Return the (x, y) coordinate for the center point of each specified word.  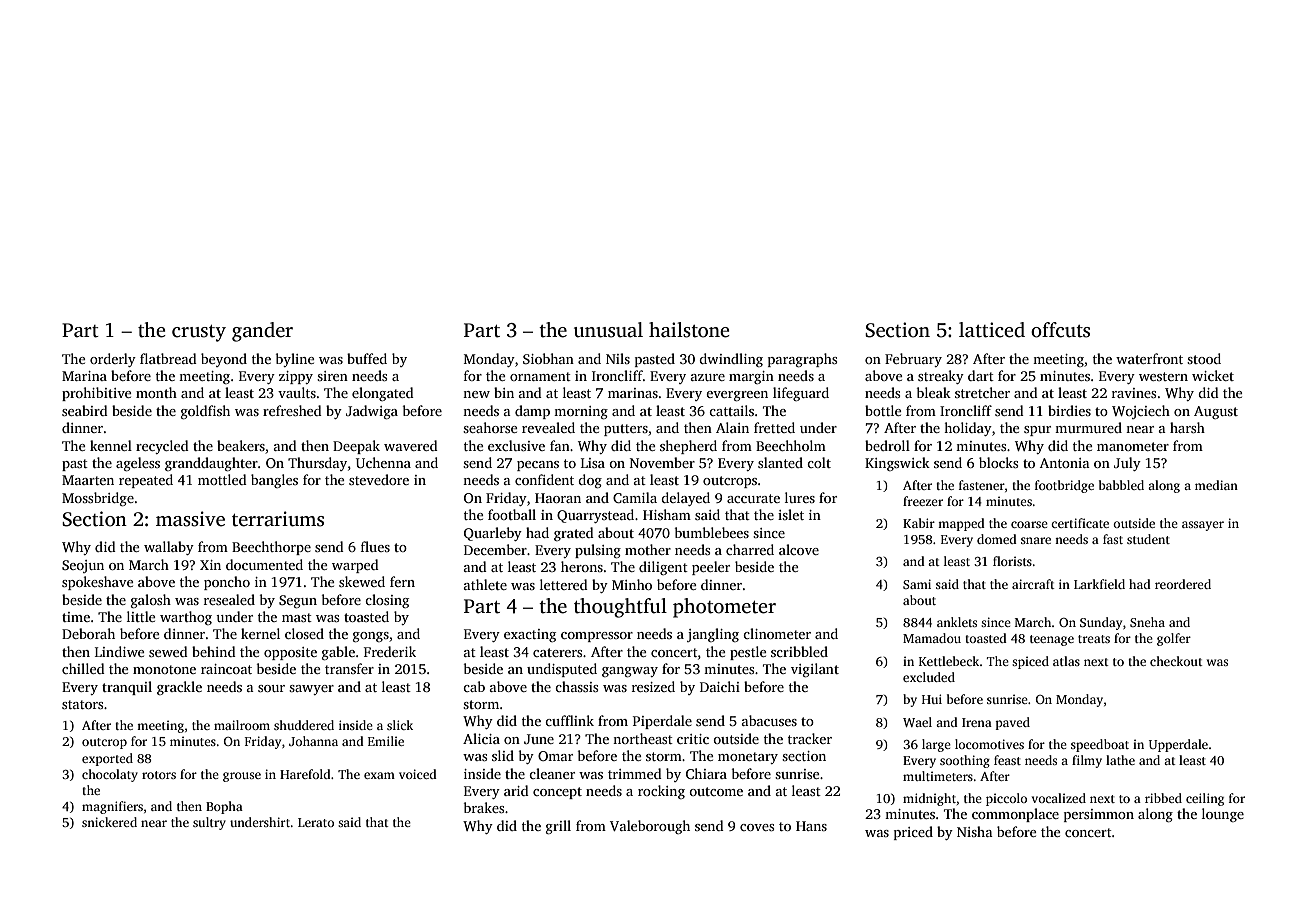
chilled (83, 668)
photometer (724, 608)
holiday (968, 429)
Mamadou (932, 638)
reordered (1183, 584)
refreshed (292, 410)
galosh (151, 601)
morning (581, 412)
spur (1037, 431)
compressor (597, 637)
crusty (199, 333)
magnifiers (112, 807)
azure (708, 377)
